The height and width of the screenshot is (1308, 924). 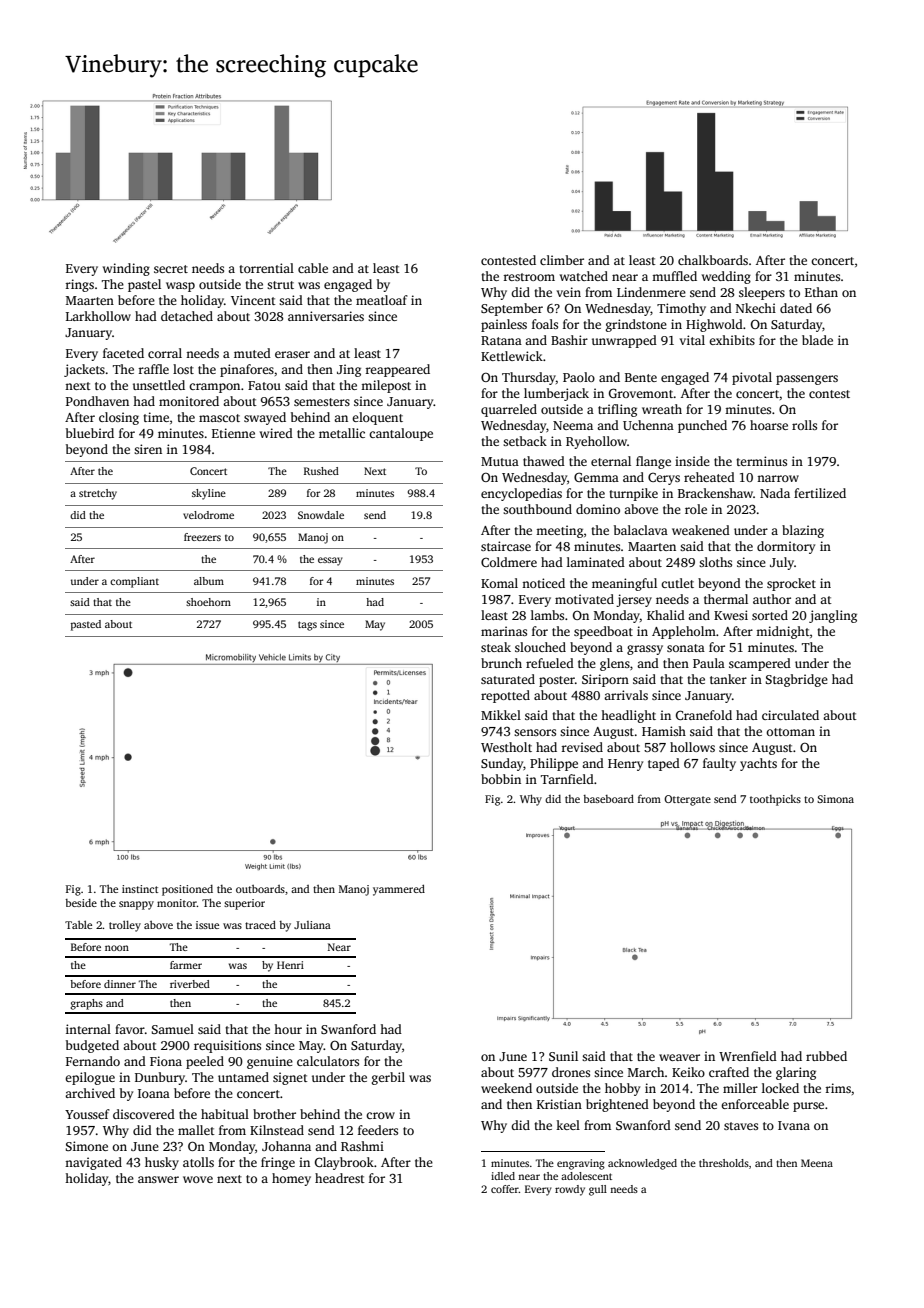 What do you see at coordinates (140, 889) in the screenshot?
I see `instinct` at bounding box center [140, 889].
